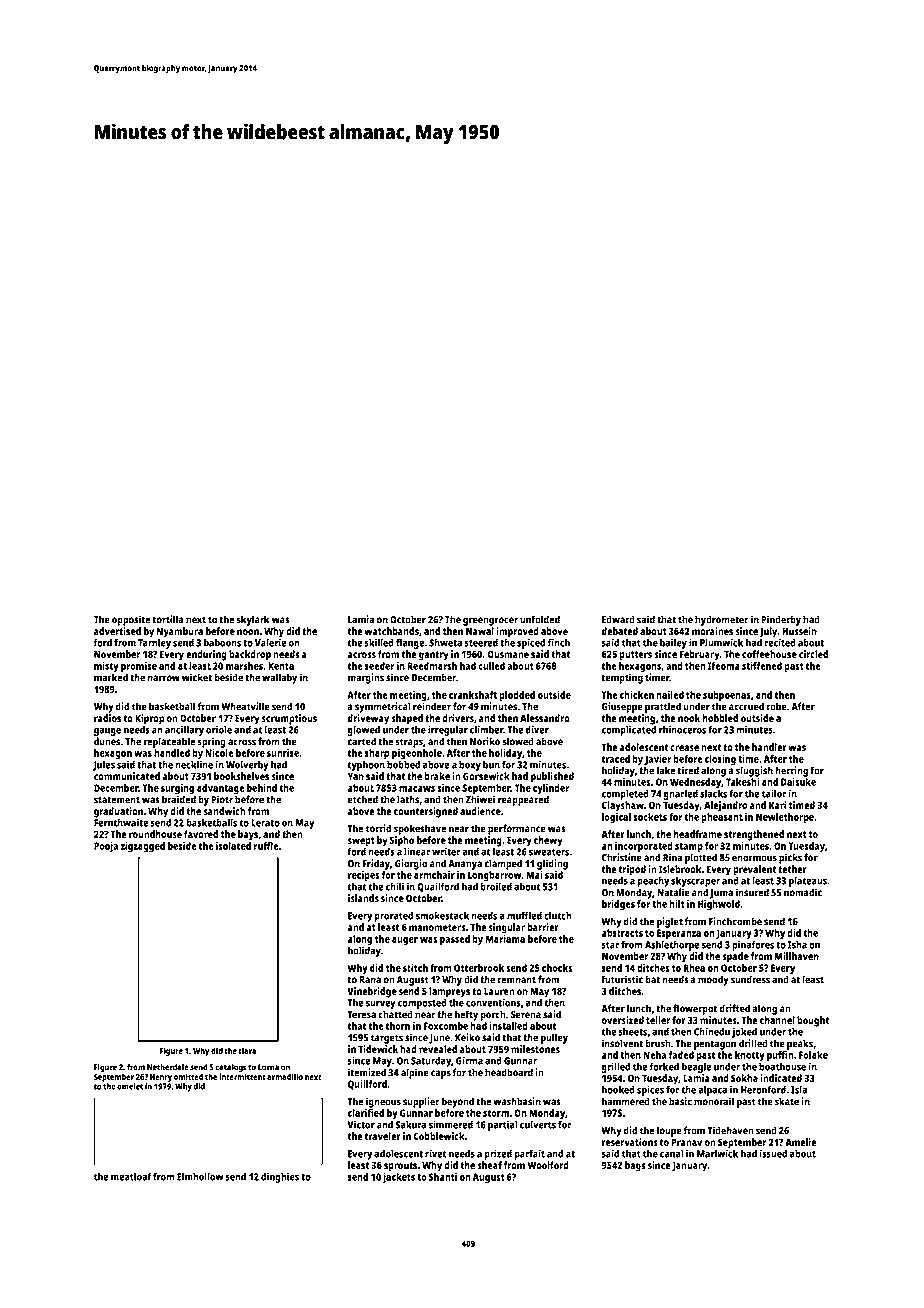 The width and height of the screenshot is (924, 1308). I want to click on broiled, so click(496, 886).
